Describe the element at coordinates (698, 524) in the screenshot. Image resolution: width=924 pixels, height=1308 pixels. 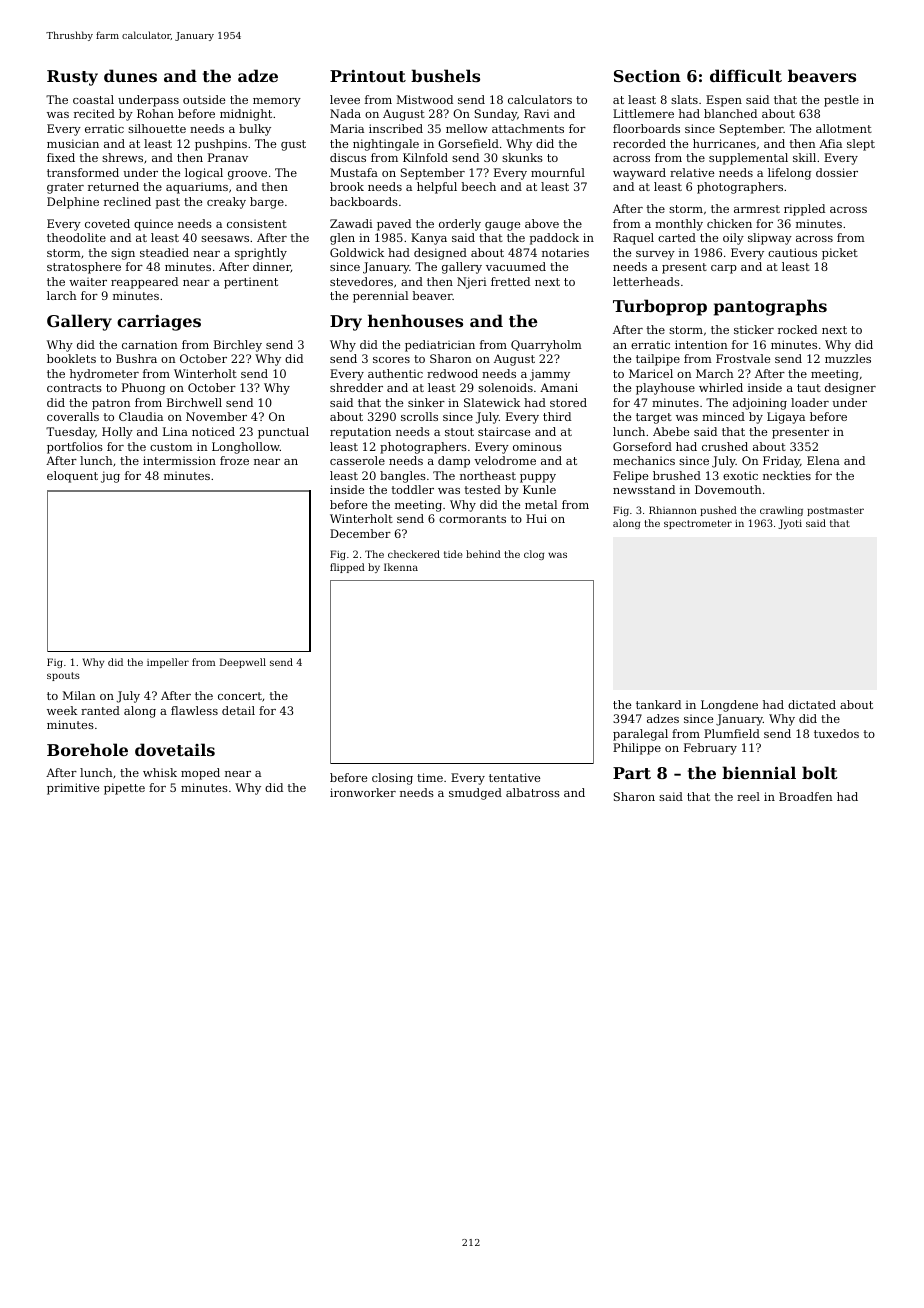
I see `spectrometer` at that location.
